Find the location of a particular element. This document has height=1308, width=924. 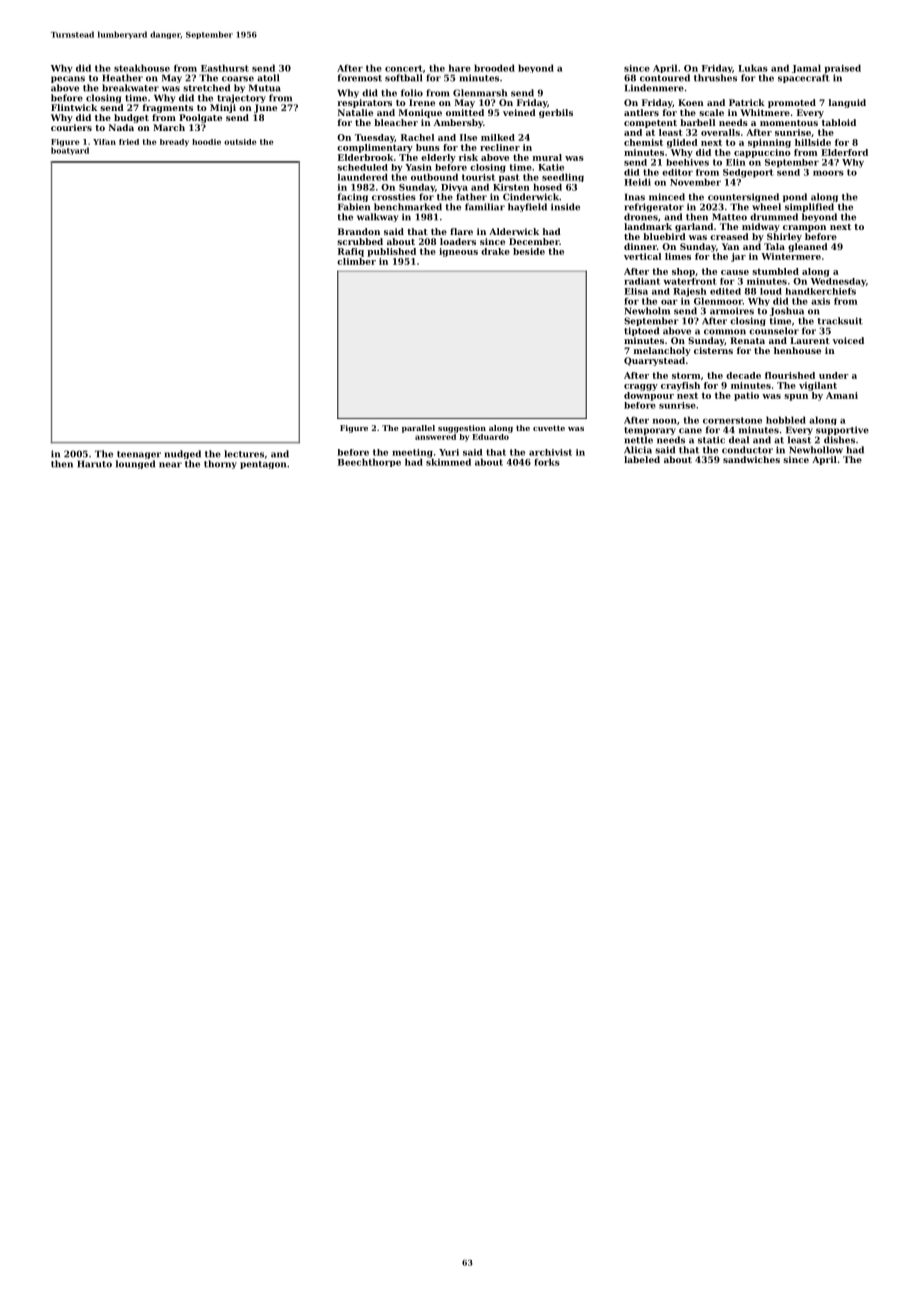

glided is located at coordinates (682, 143).
